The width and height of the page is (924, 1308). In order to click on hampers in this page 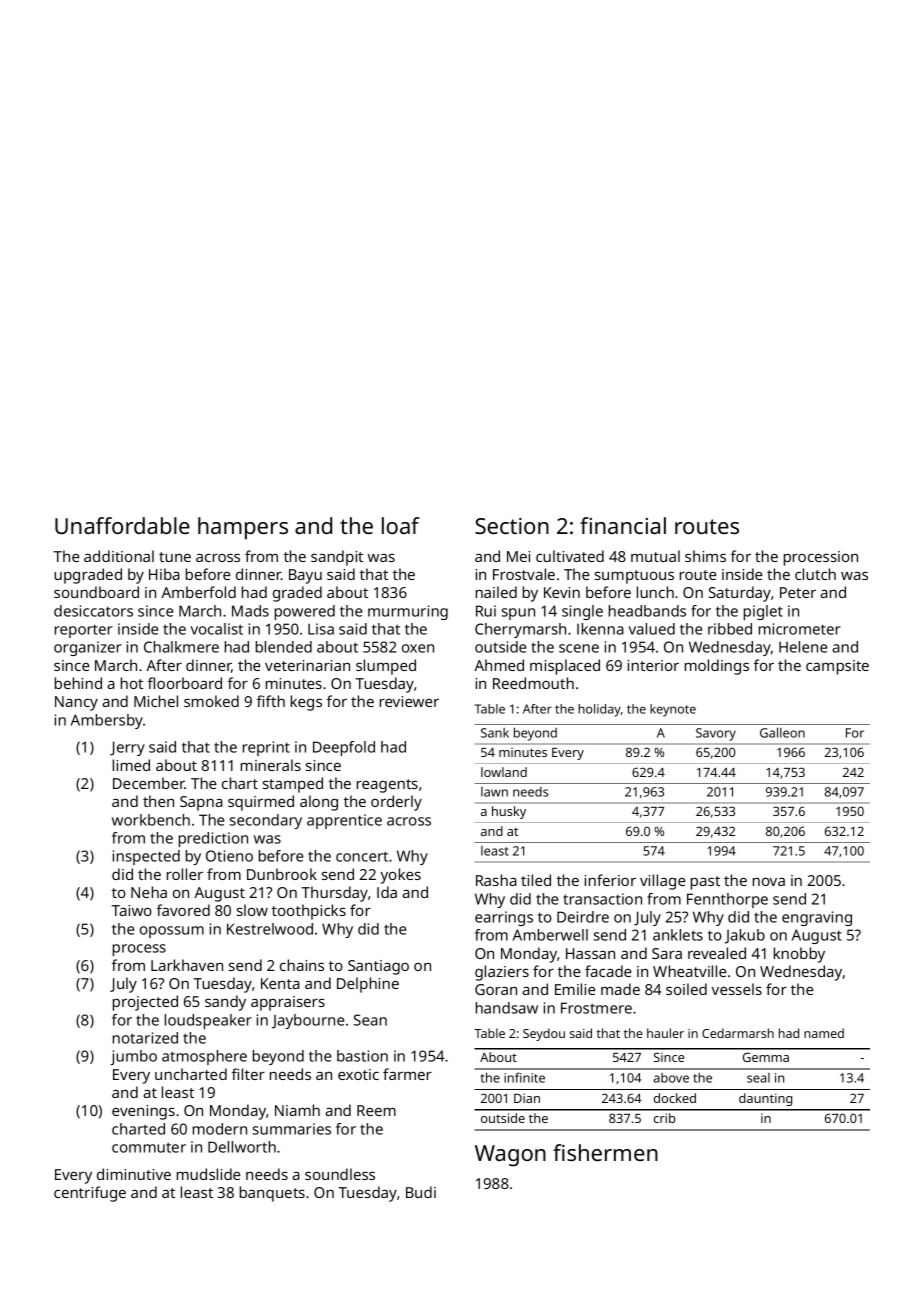, I will do `click(243, 528)`.
